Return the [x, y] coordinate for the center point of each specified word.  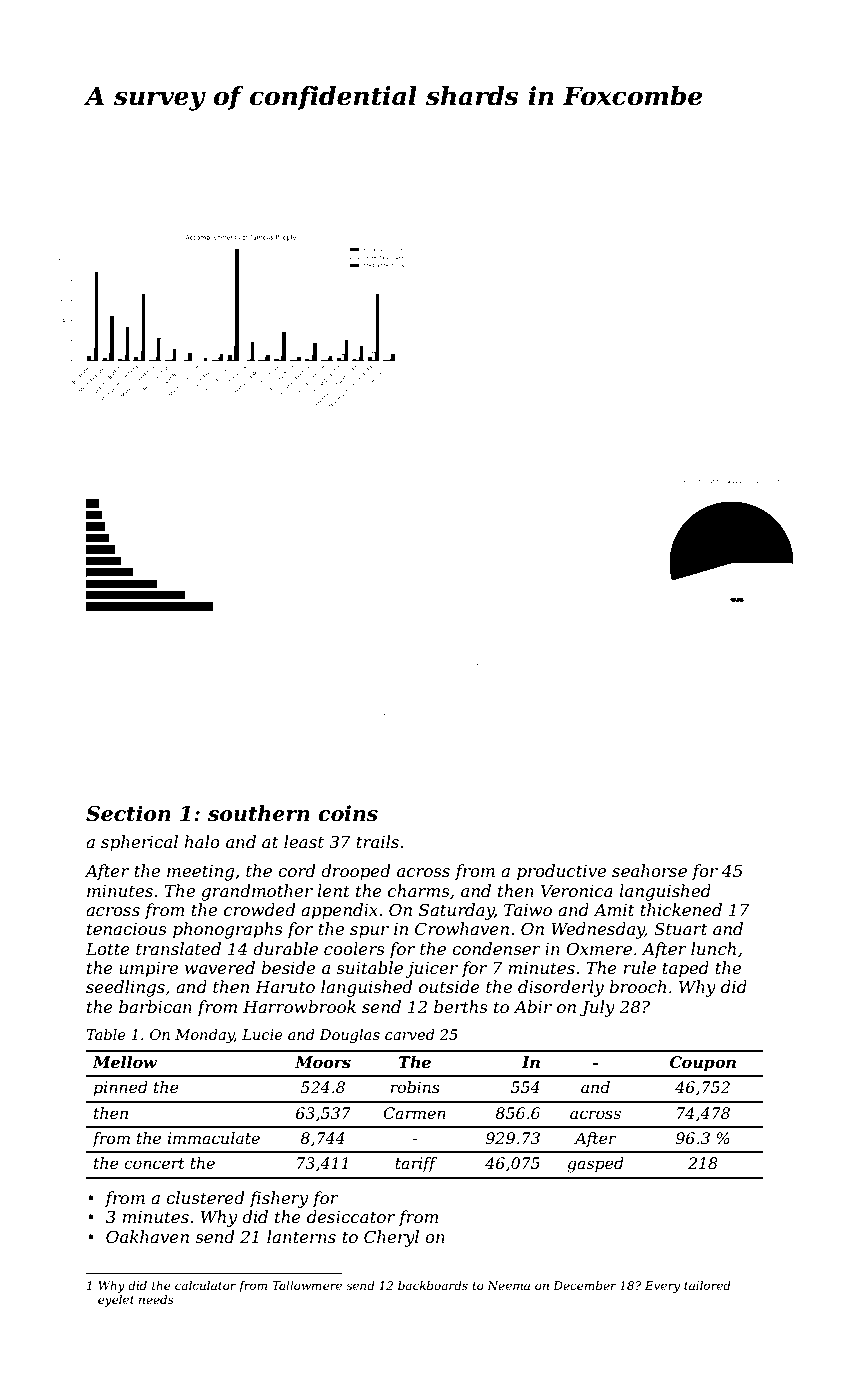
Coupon [703, 1064]
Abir [533, 1006]
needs [156, 1299]
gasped [595, 1165]
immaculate [214, 1138]
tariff [416, 1164]
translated [178, 948]
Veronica [577, 891]
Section [128, 813]
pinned [120, 1089]
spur [369, 932]
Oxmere [599, 948]
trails [377, 841]
